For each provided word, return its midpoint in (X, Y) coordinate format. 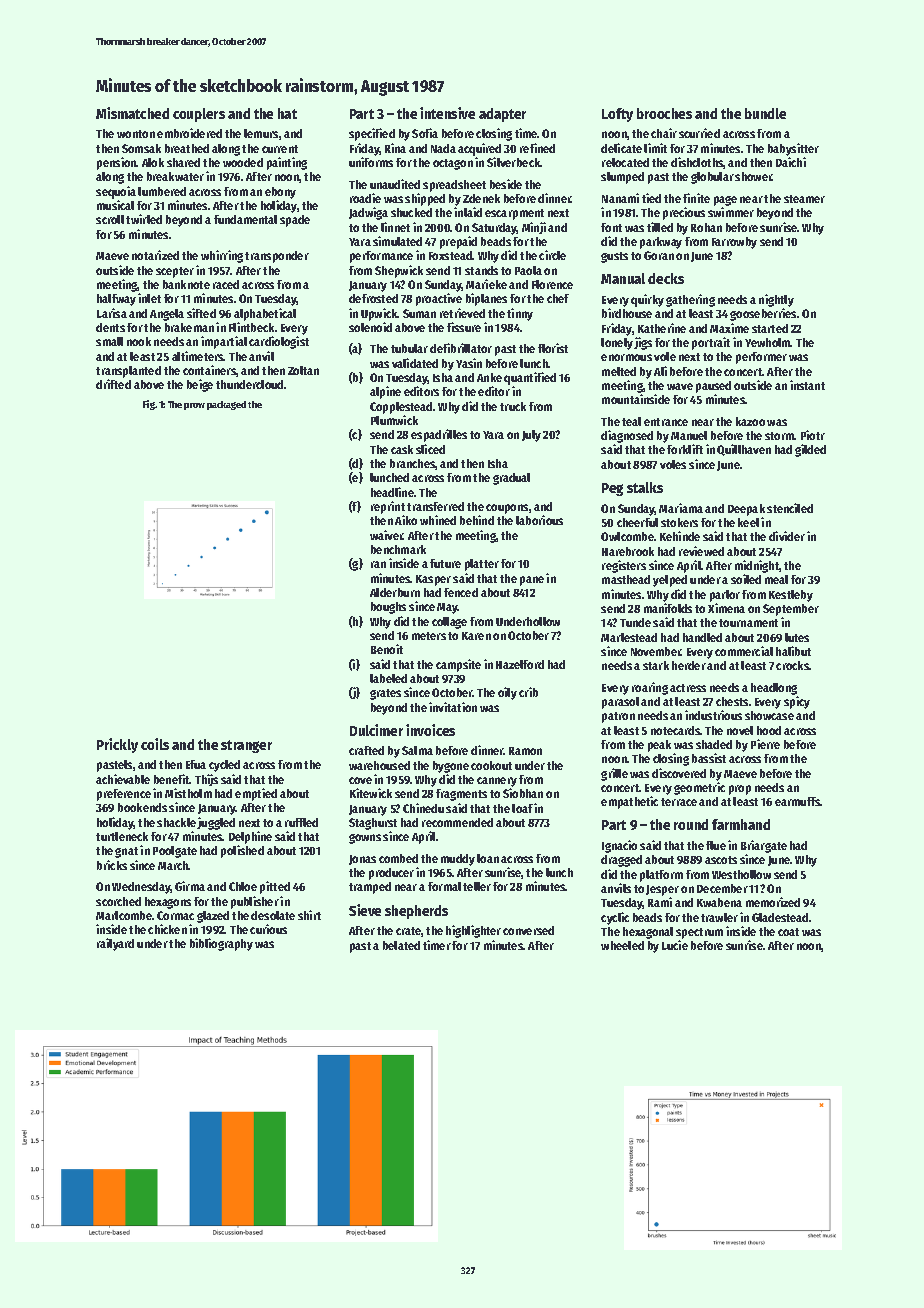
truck (513, 406)
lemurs (261, 133)
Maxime (729, 328)
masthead (626, 579)
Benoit (387, 649)
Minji (534, 228)
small (109, 341)
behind (477, 520)
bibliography (221, 944)
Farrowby (734, 243)
